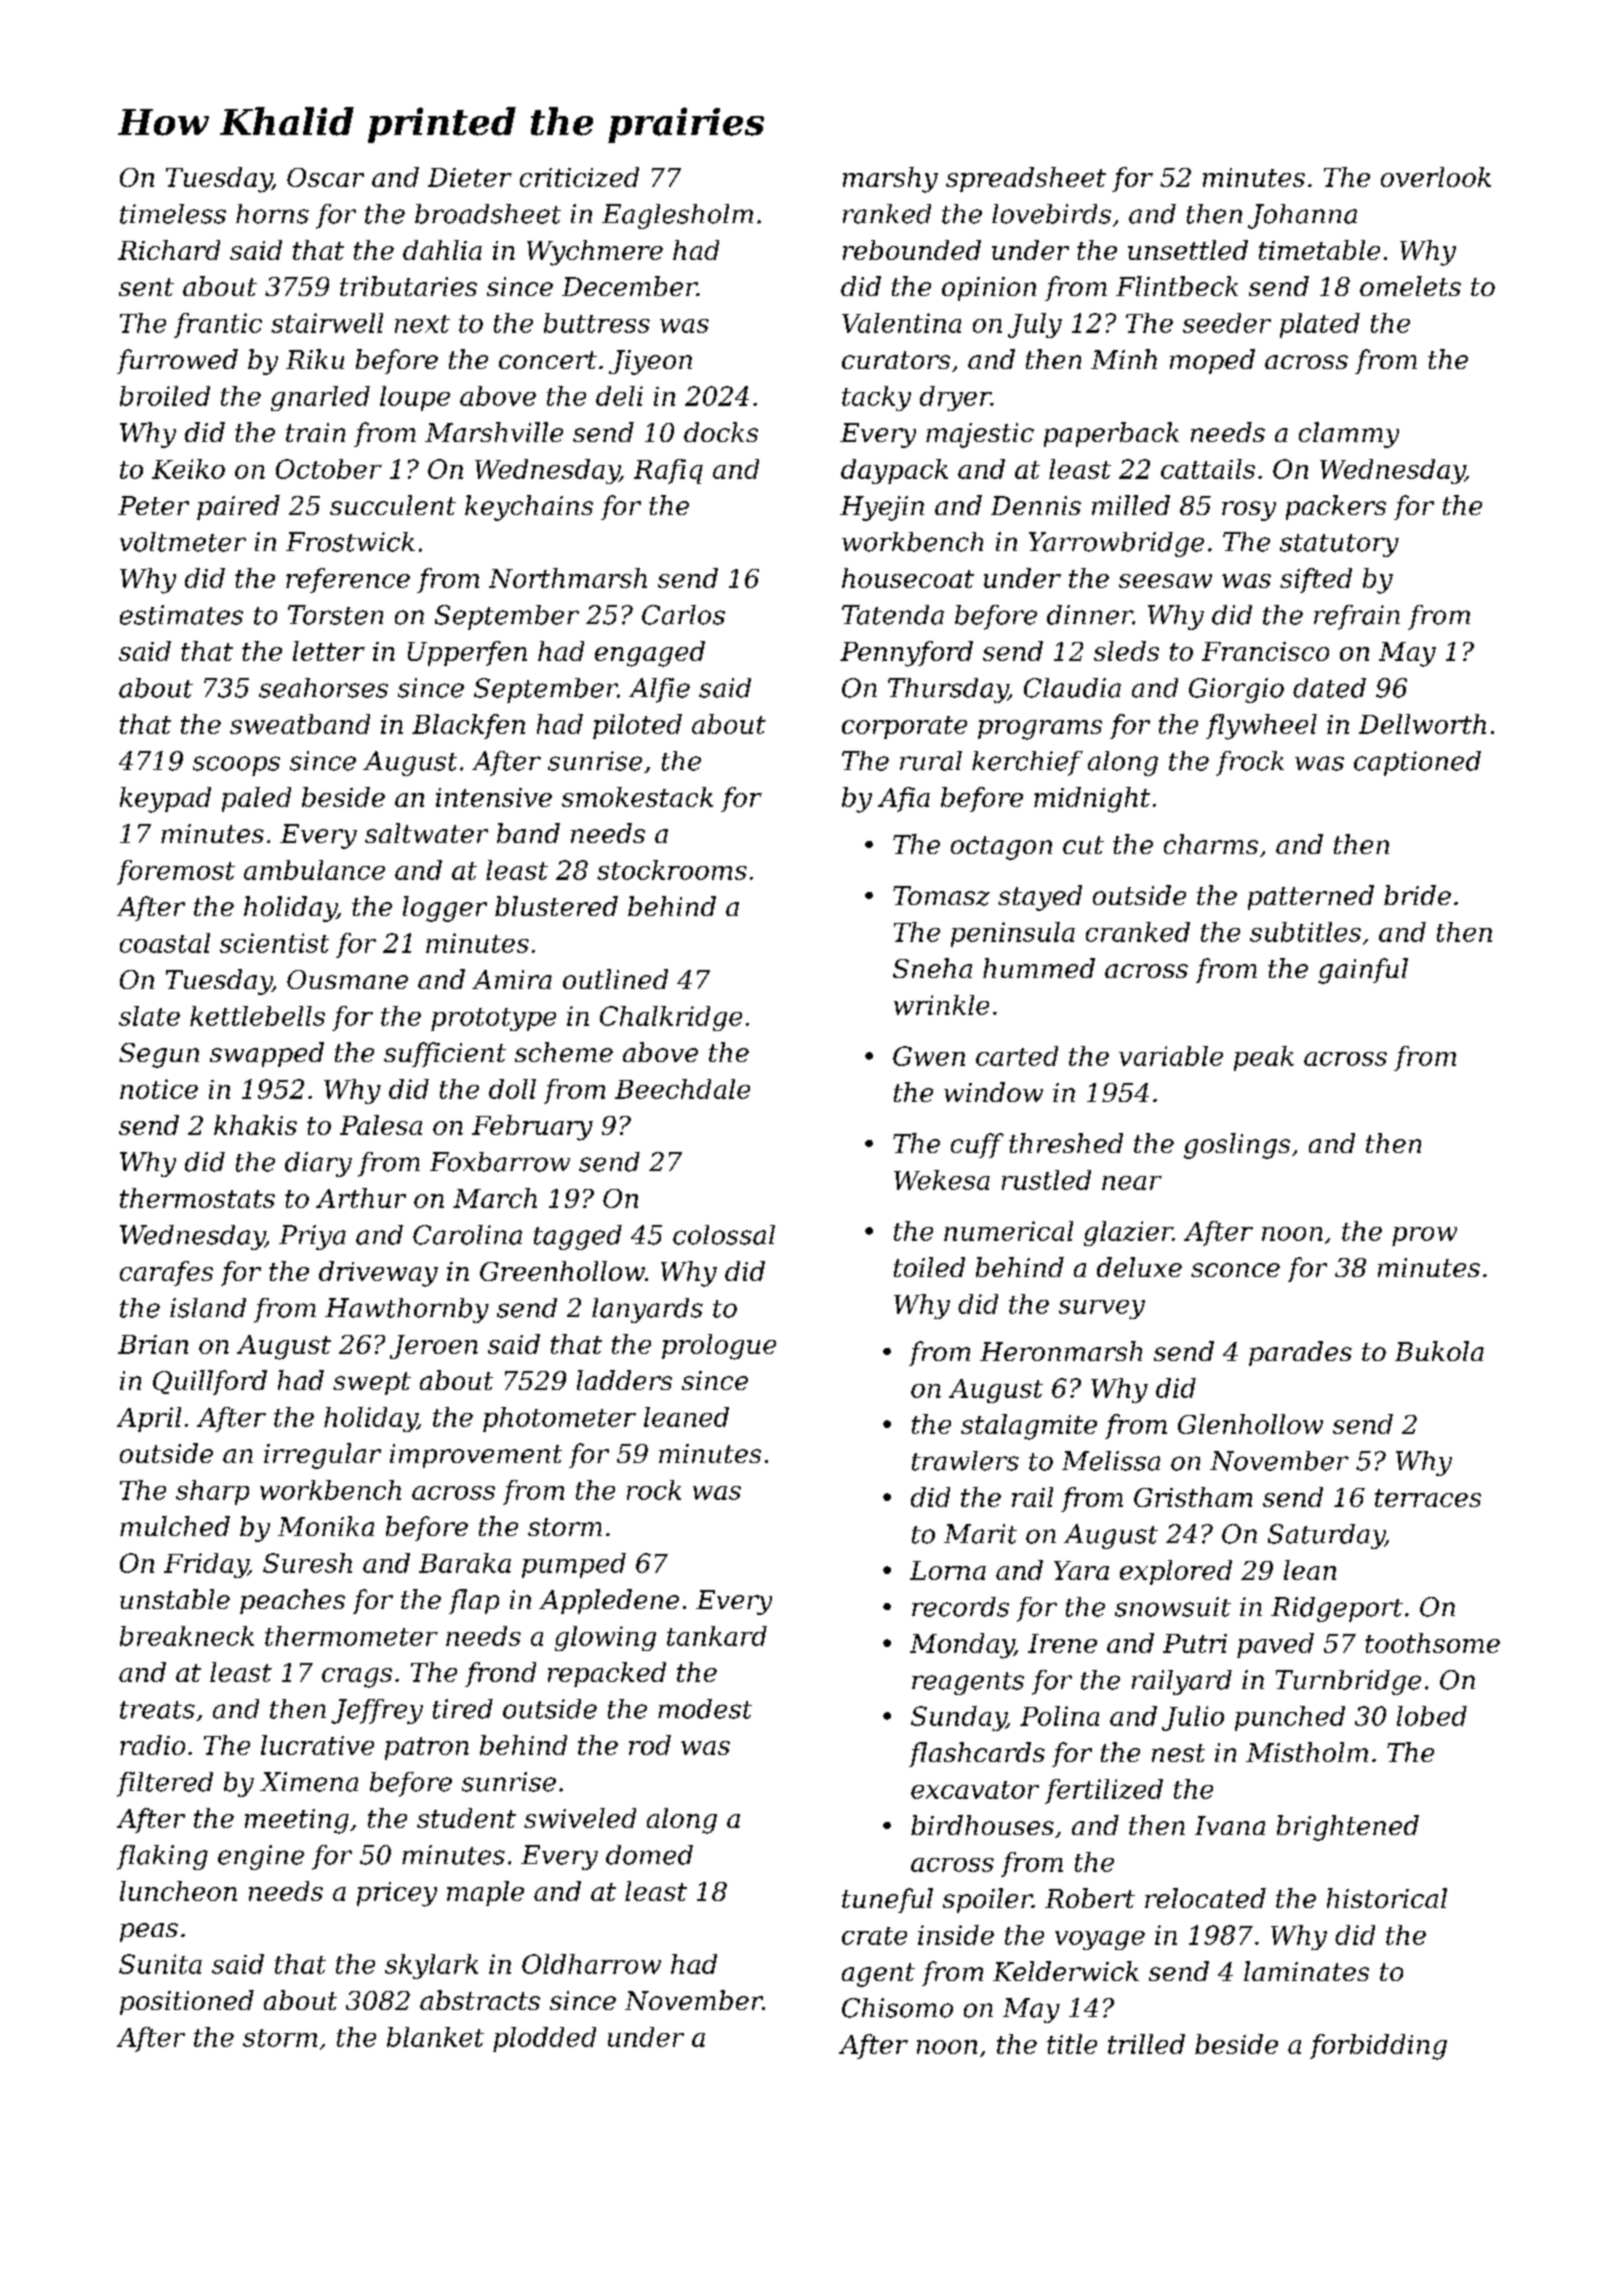 Image resolution: width=1620 pixels, height=2292 pixels. Describe the element at coordinates (1436, 177) in the document. I see `overlook` at that location.
